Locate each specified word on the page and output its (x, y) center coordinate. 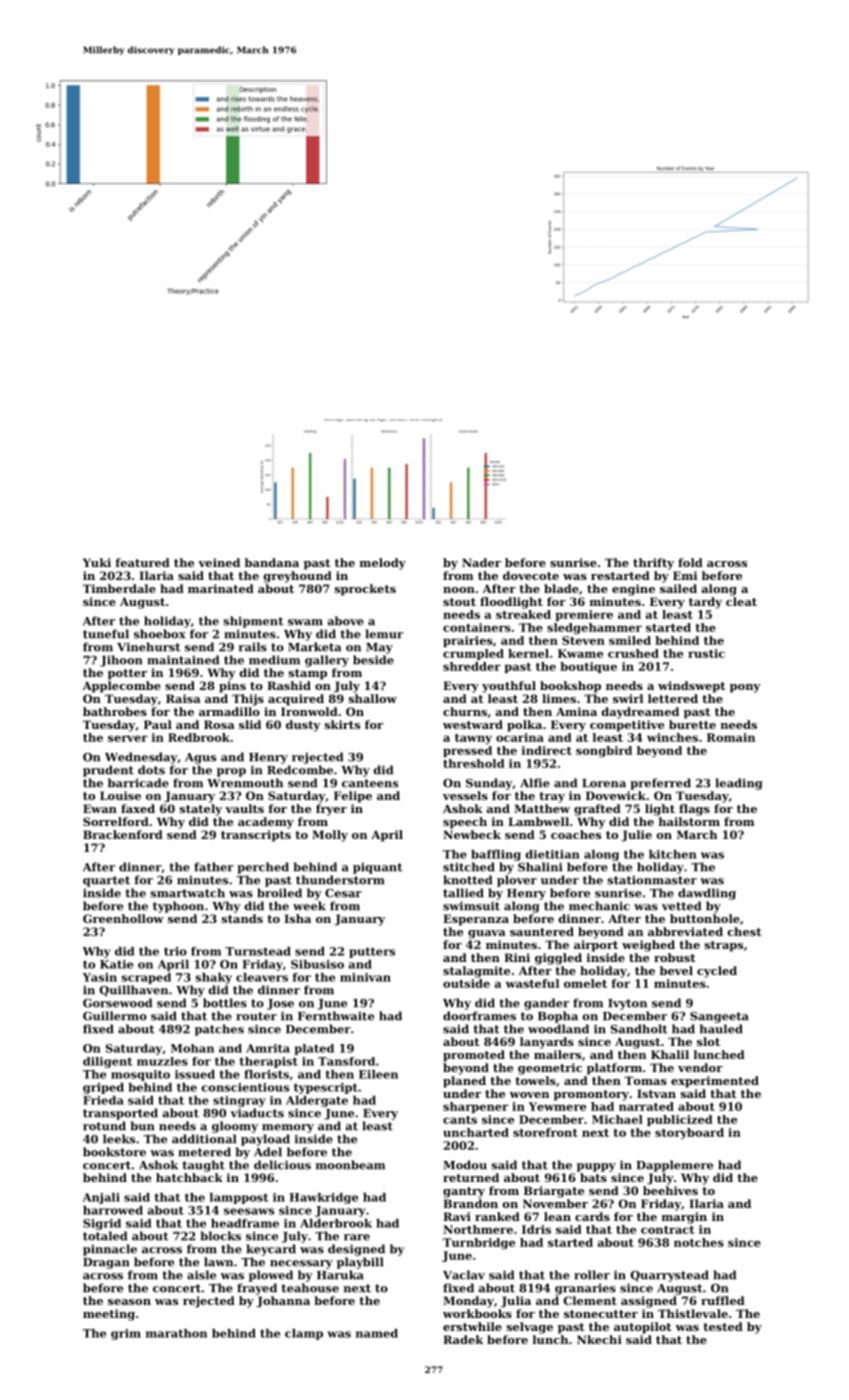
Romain (731, 737)
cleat (741, 601)
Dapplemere (674, 1166)
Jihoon (121, 661)
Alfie (535, 783)
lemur (384, 634)
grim (126, 1334)
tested (723, 1326)
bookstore (114, 1152)
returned (471, 1177)
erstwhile (472, 1326)
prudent (108, 771)
